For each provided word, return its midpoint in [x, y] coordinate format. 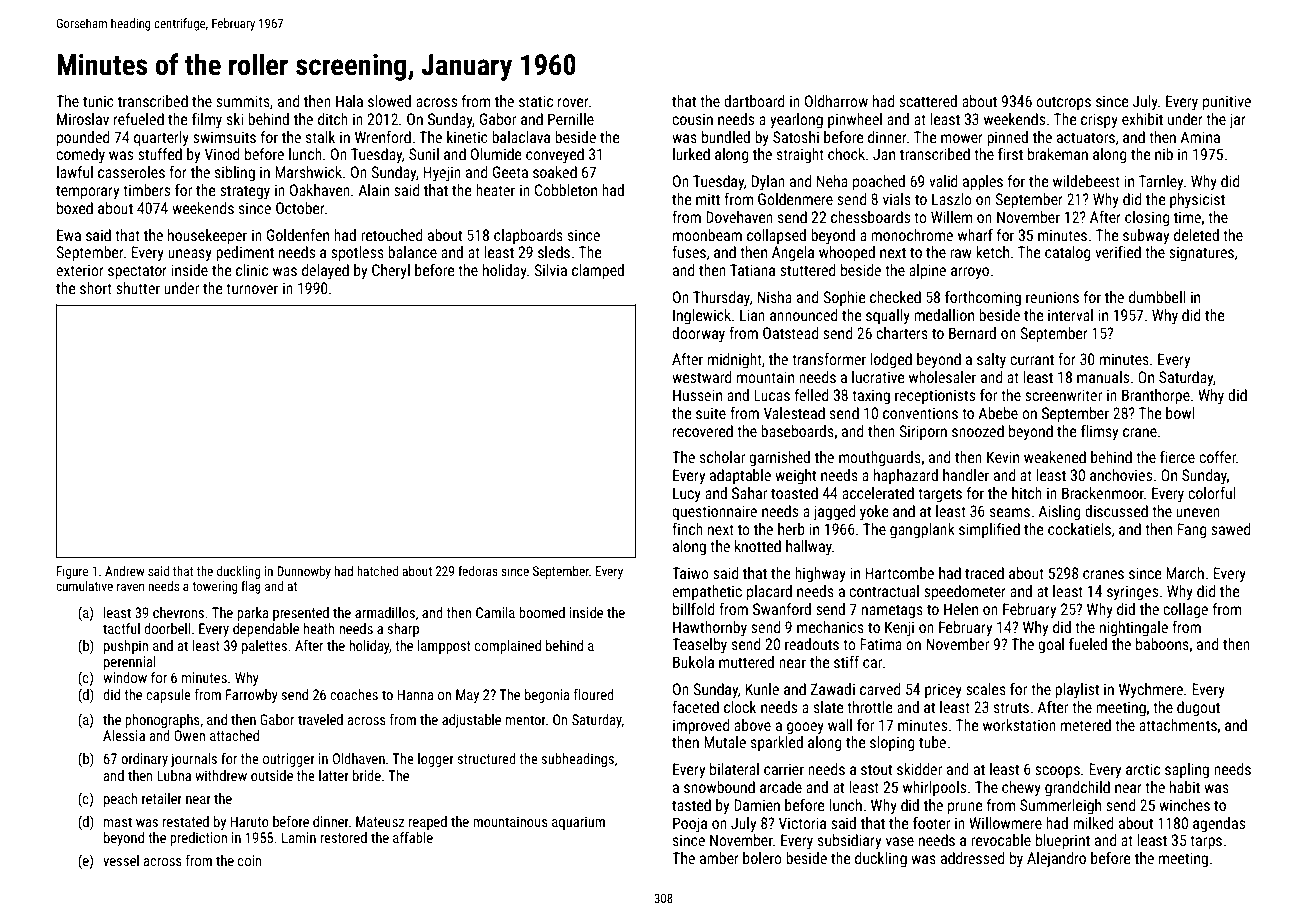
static [536, 101]
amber [719, 858]
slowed [389, 101]
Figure [72, 572]
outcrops [1063, 103]
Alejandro [1056, 859]
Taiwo [690, 573]
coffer [1218, 457]
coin [249, 860]
